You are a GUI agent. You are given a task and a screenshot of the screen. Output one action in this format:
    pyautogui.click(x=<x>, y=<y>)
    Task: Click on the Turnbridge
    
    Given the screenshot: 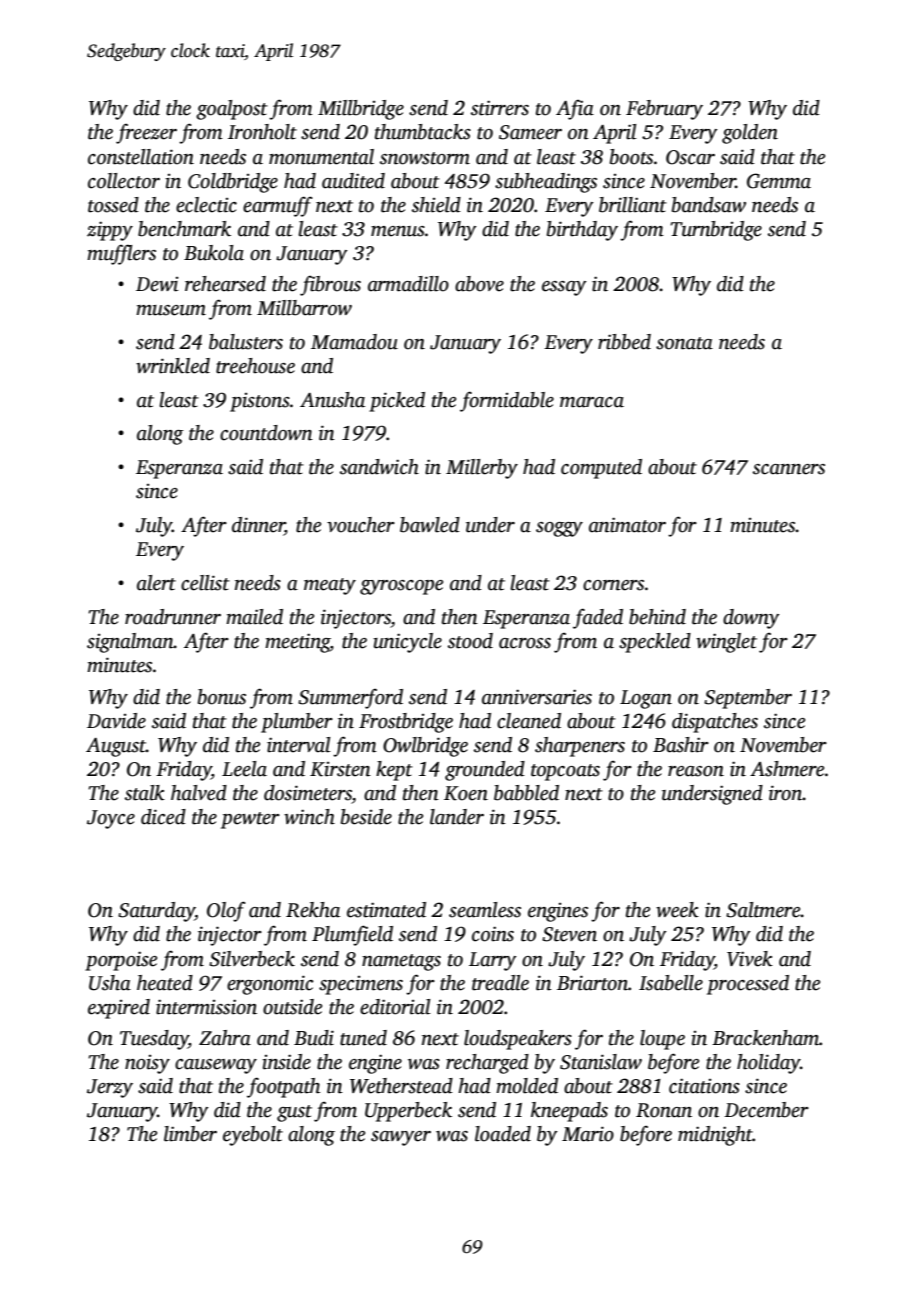 What is the action you would take?
    pyautogui.click(x=716, y=231)
